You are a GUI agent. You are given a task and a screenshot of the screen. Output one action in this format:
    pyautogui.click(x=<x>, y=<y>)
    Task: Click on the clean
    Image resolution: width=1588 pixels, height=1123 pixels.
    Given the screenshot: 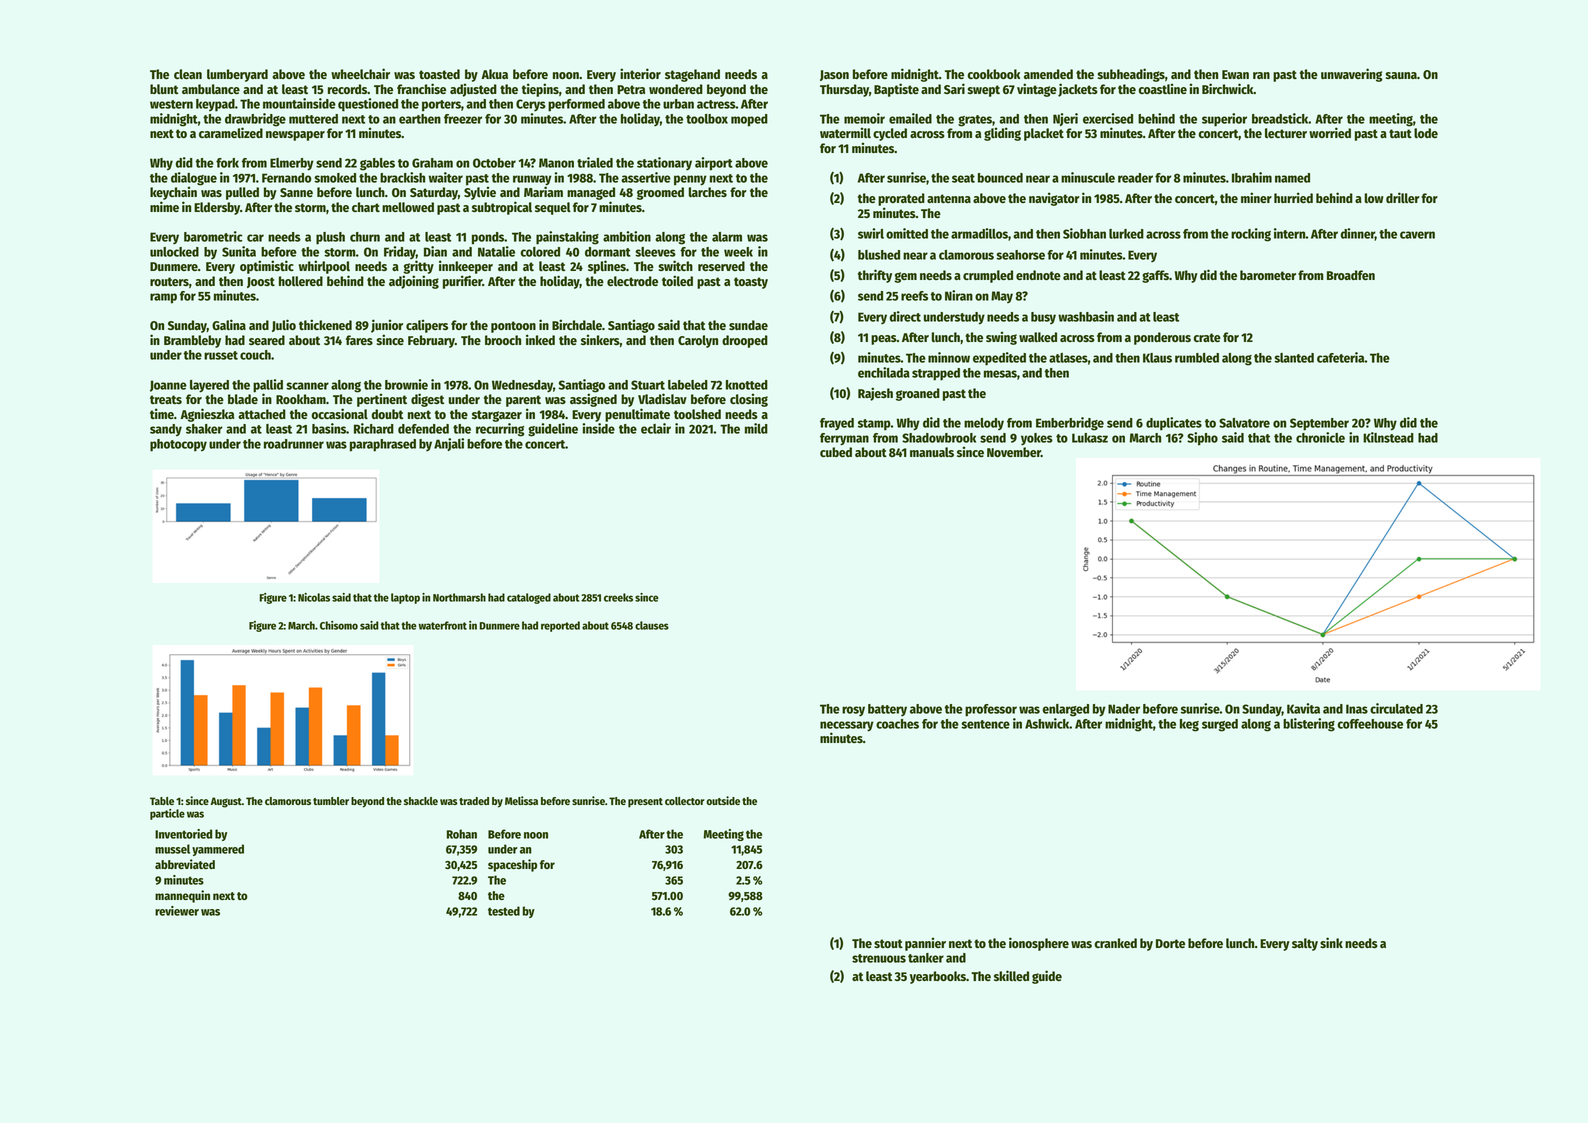 What is the action you would take?
    pyautogui.click(x=188, y=74)
